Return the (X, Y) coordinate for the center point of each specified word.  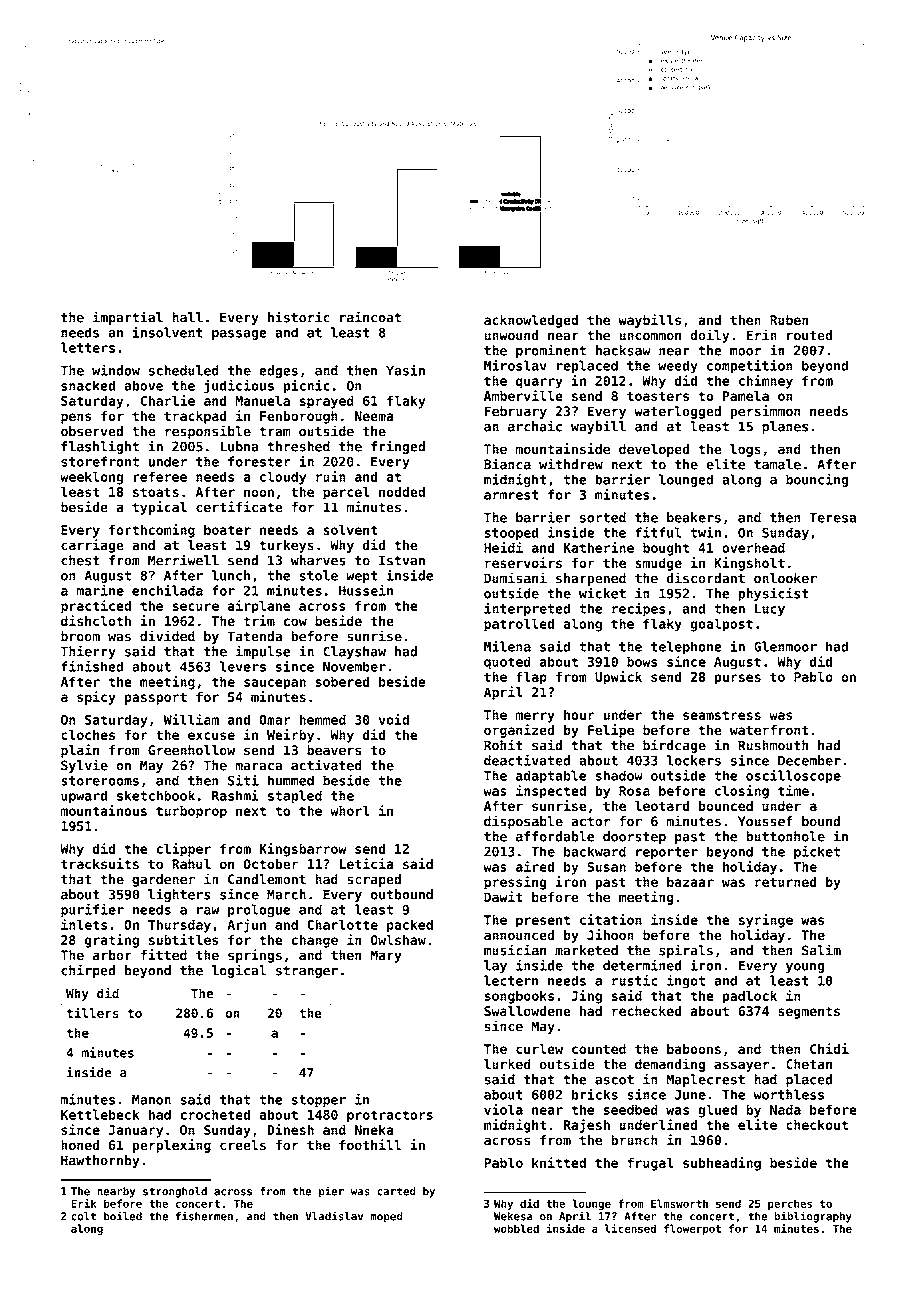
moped (386, 1217)
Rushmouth (773, 745)
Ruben (789, 320)
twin (706, 532)
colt (83, 1216)
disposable (523, 822)
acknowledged (531, 321)
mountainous (104, 810)
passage (239, 335)
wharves (318, 560)
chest (80, 560)
